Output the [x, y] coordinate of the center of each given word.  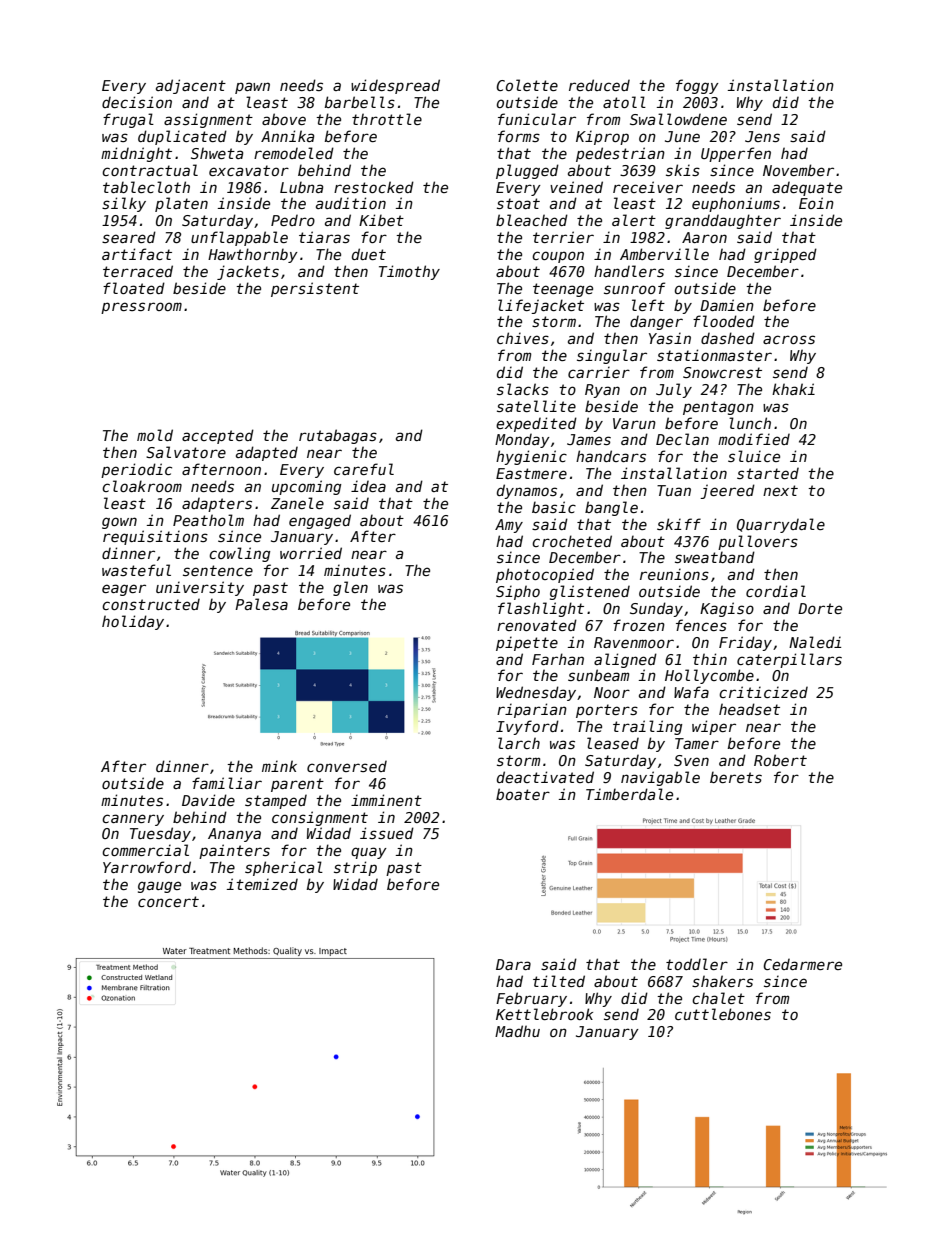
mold [155, 435]
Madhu [517, 1031]
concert [168, 901]
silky [124, 204]
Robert [780, 760]
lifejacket [541, 306]
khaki [793, 389]
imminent [386, 800]
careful [364, 469]
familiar [227, 783]
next [780, 490]
